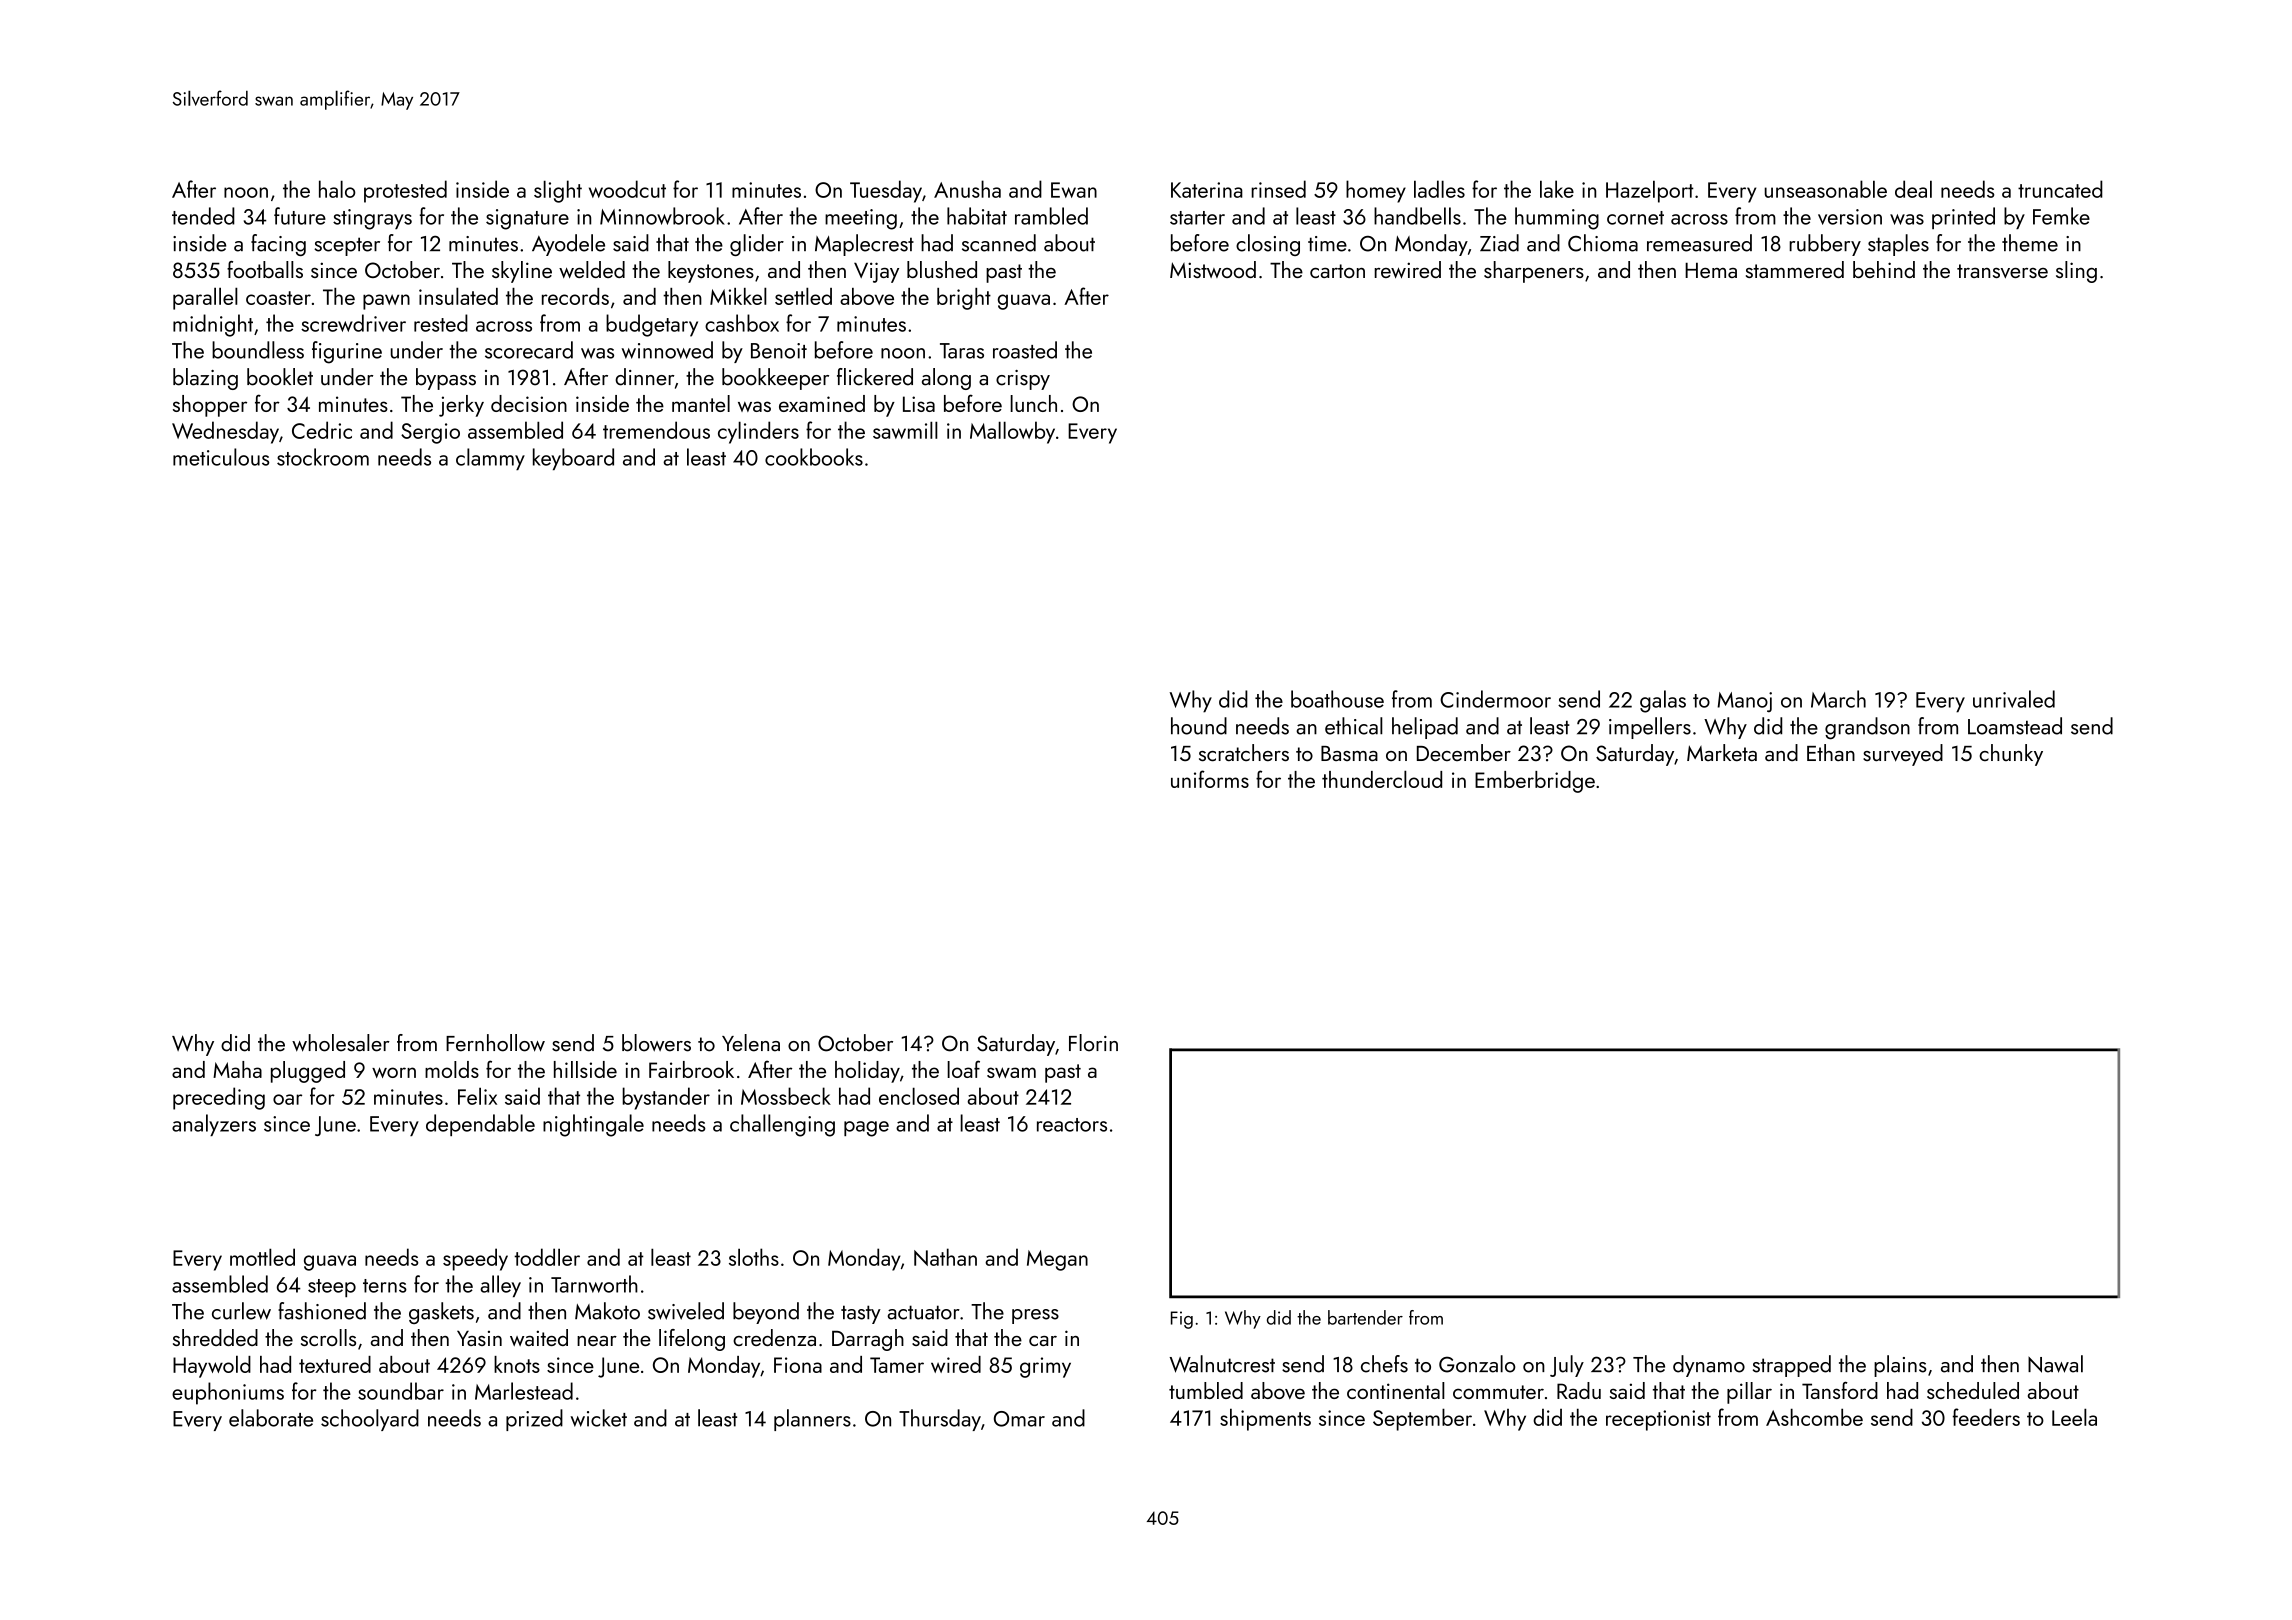 The width and height of the document is (2292, 1620). I want to click on bartender, so click(1365, 1317).
